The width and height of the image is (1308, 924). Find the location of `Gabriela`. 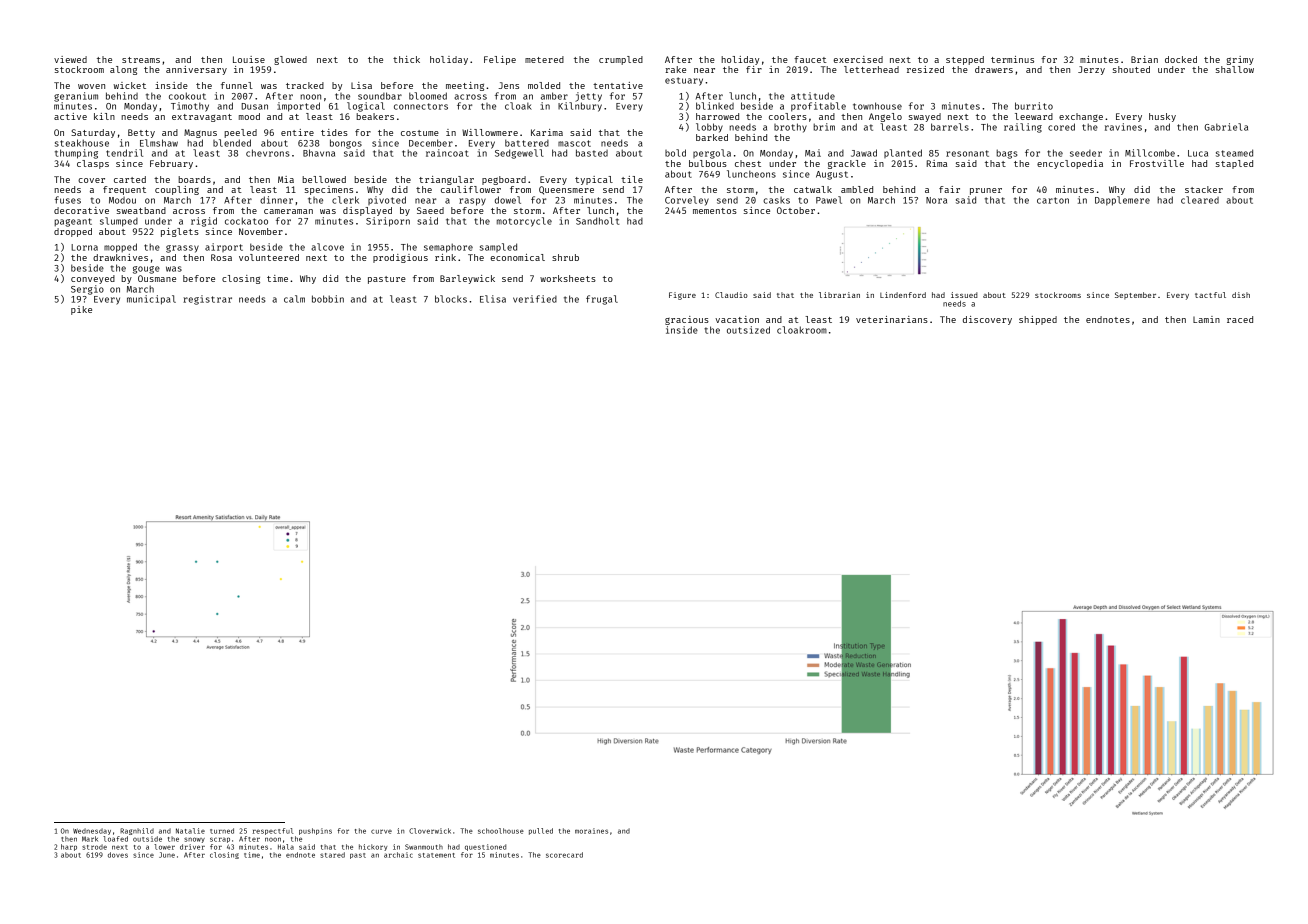

Gabriela is located at coordinates (1226, 127).
